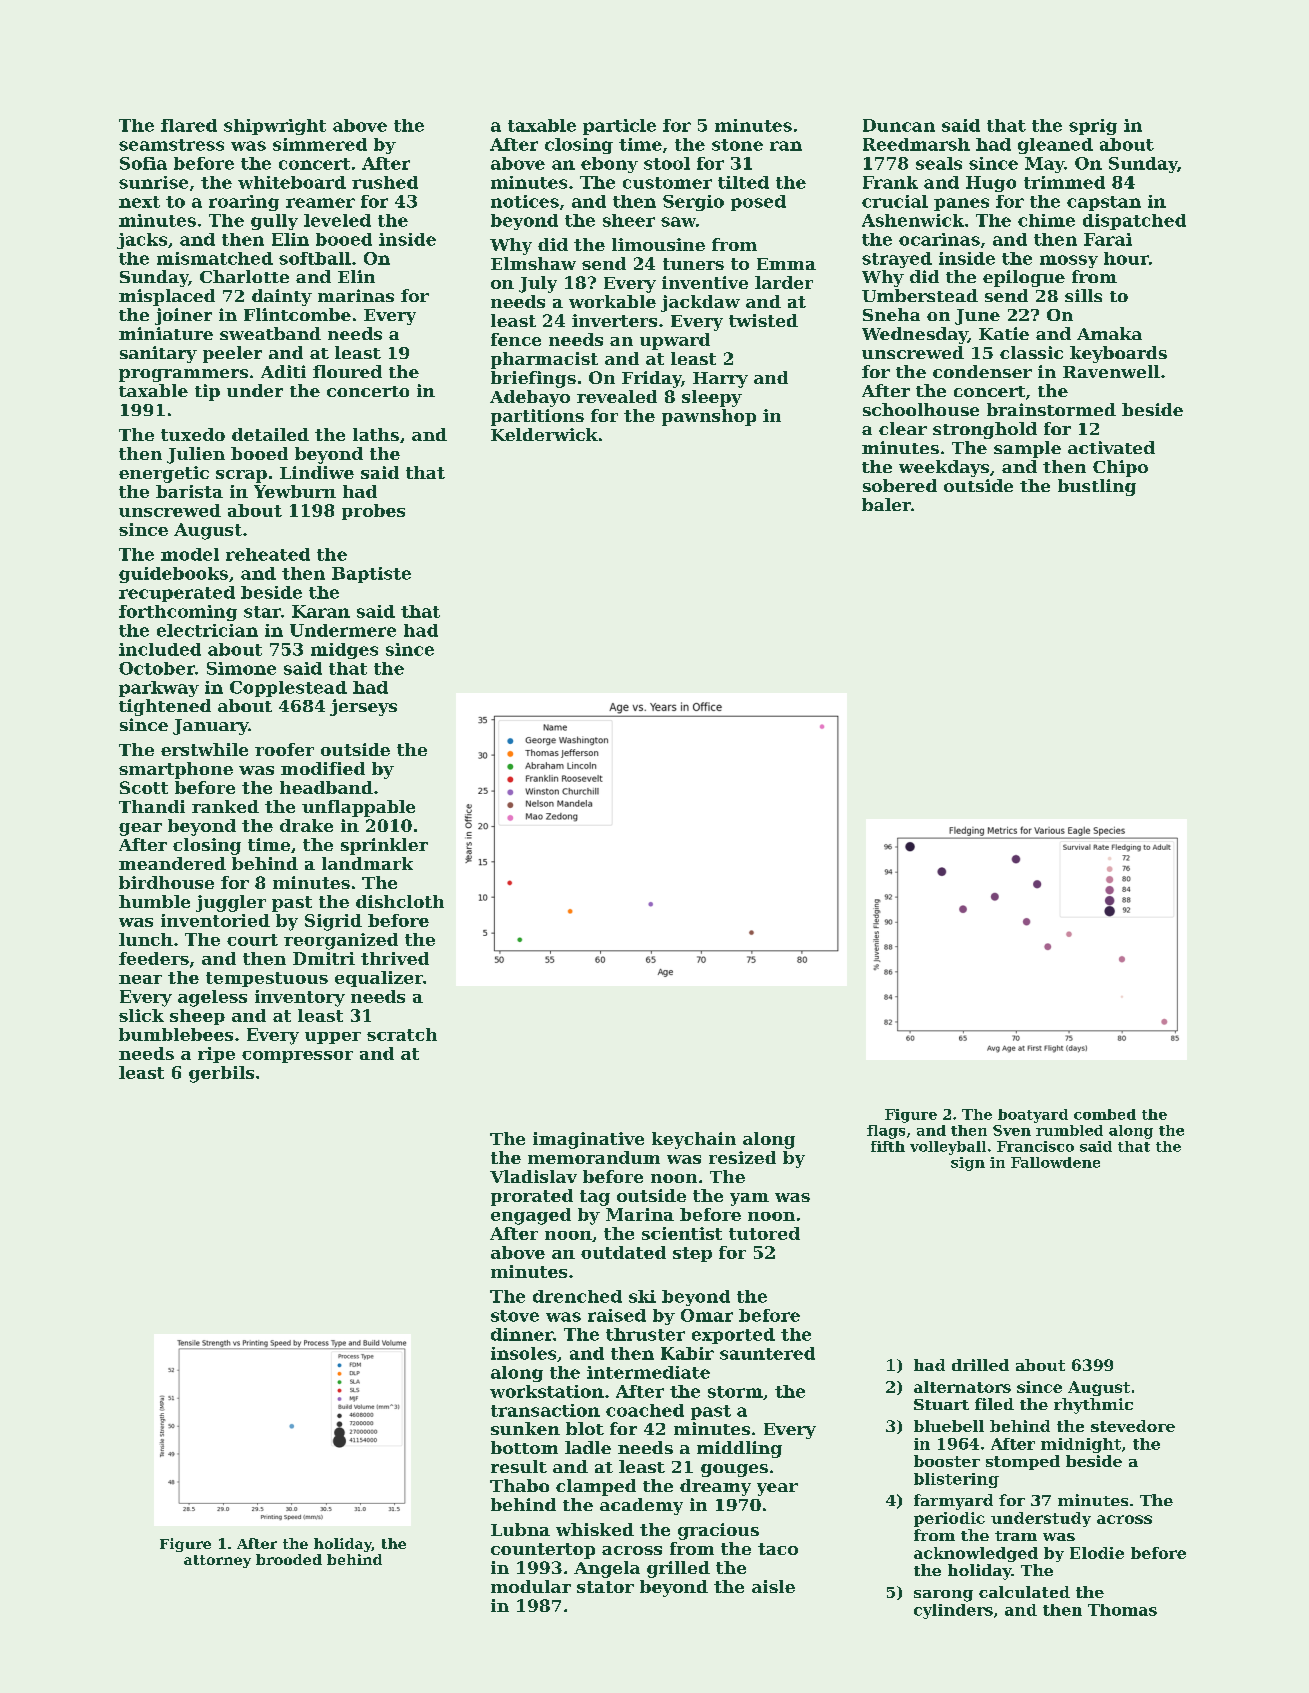 The image size is (1309, 1693). Describe the element at coordinates (886, 1132) in the screenshot. I see `flags` at that location.
